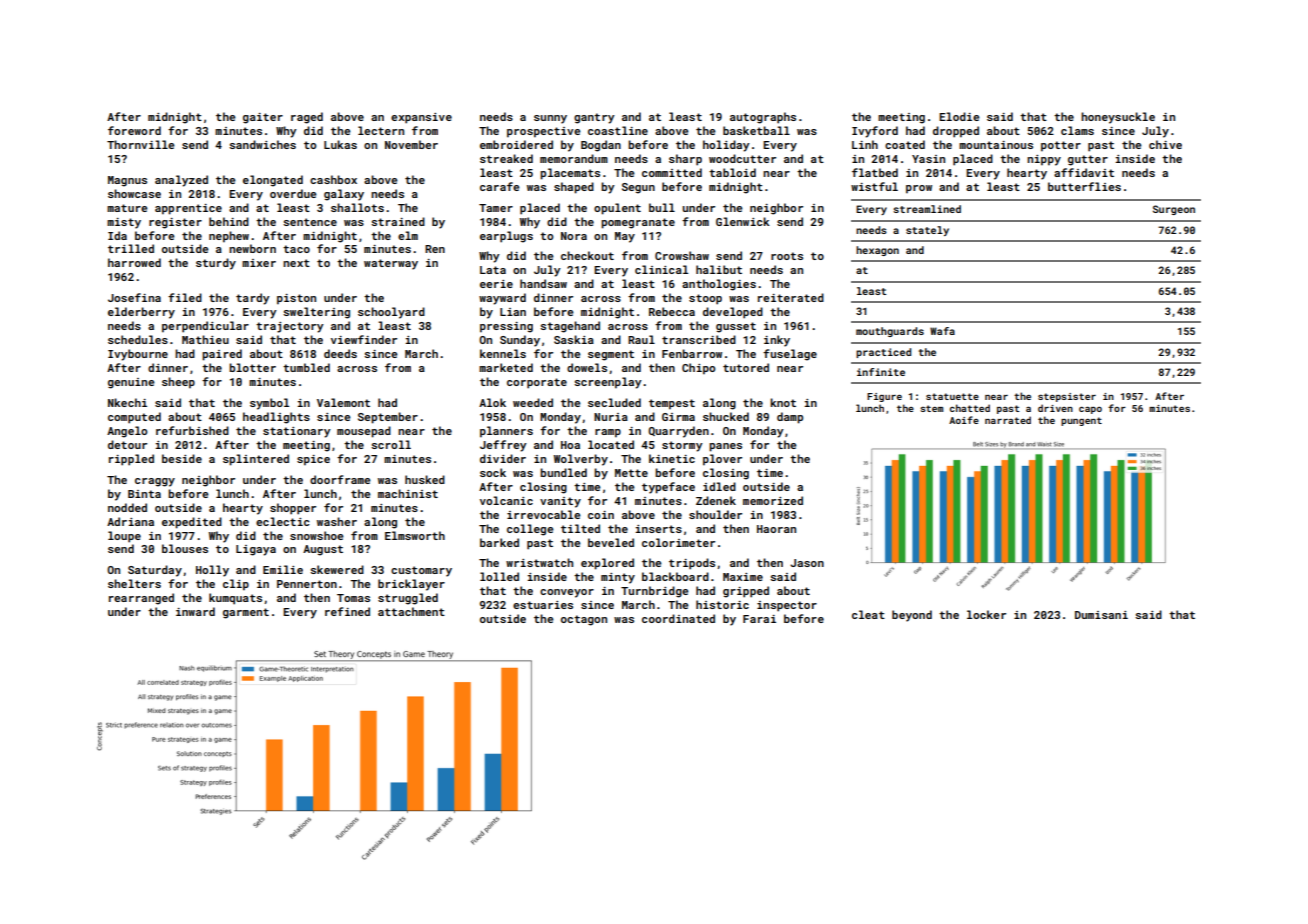 Image resolution: width=1308 pixels, height=924 pixels. I want to click on coordinated, so click(678, 618).
